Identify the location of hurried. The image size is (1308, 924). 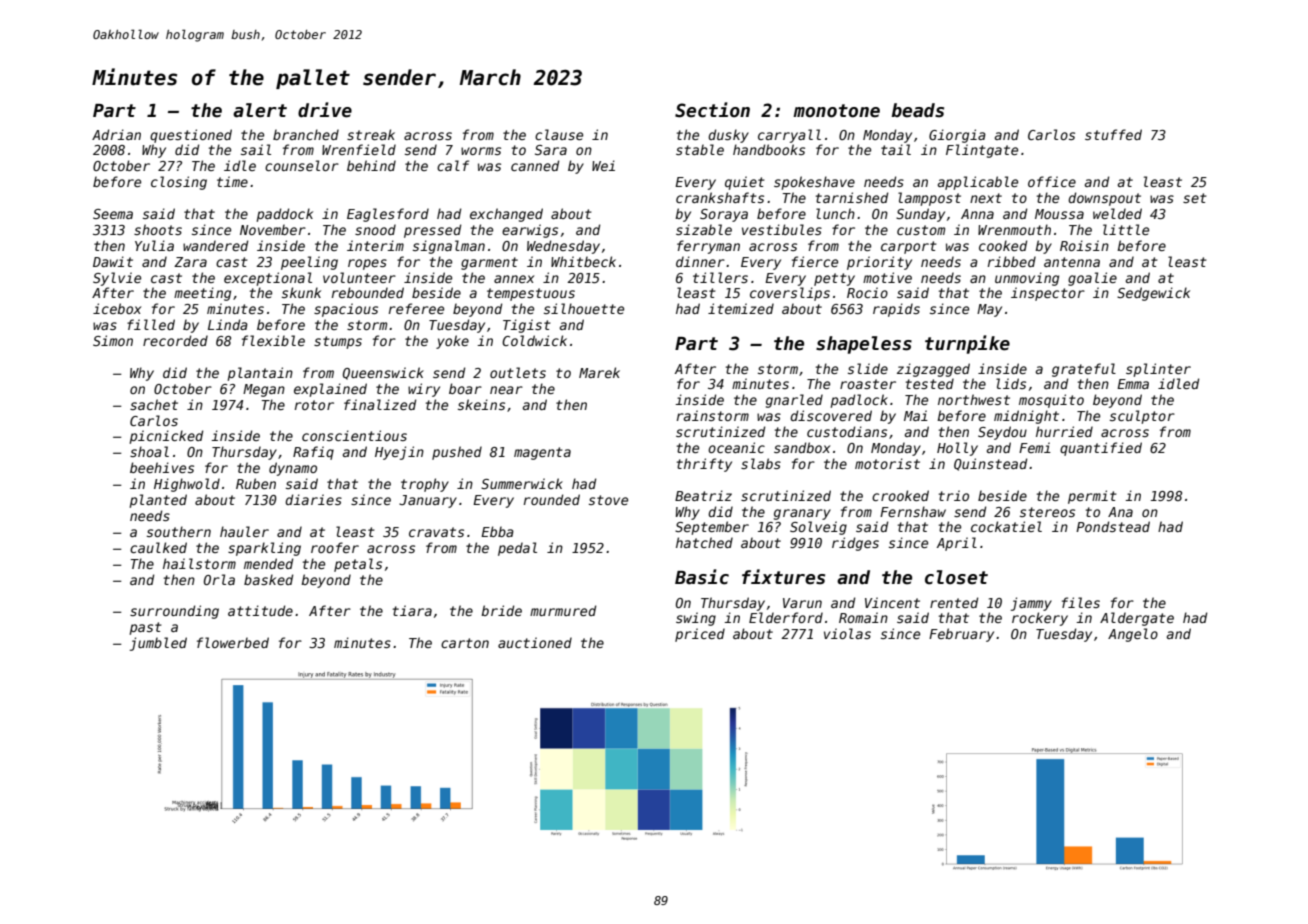
(1064, 431).
